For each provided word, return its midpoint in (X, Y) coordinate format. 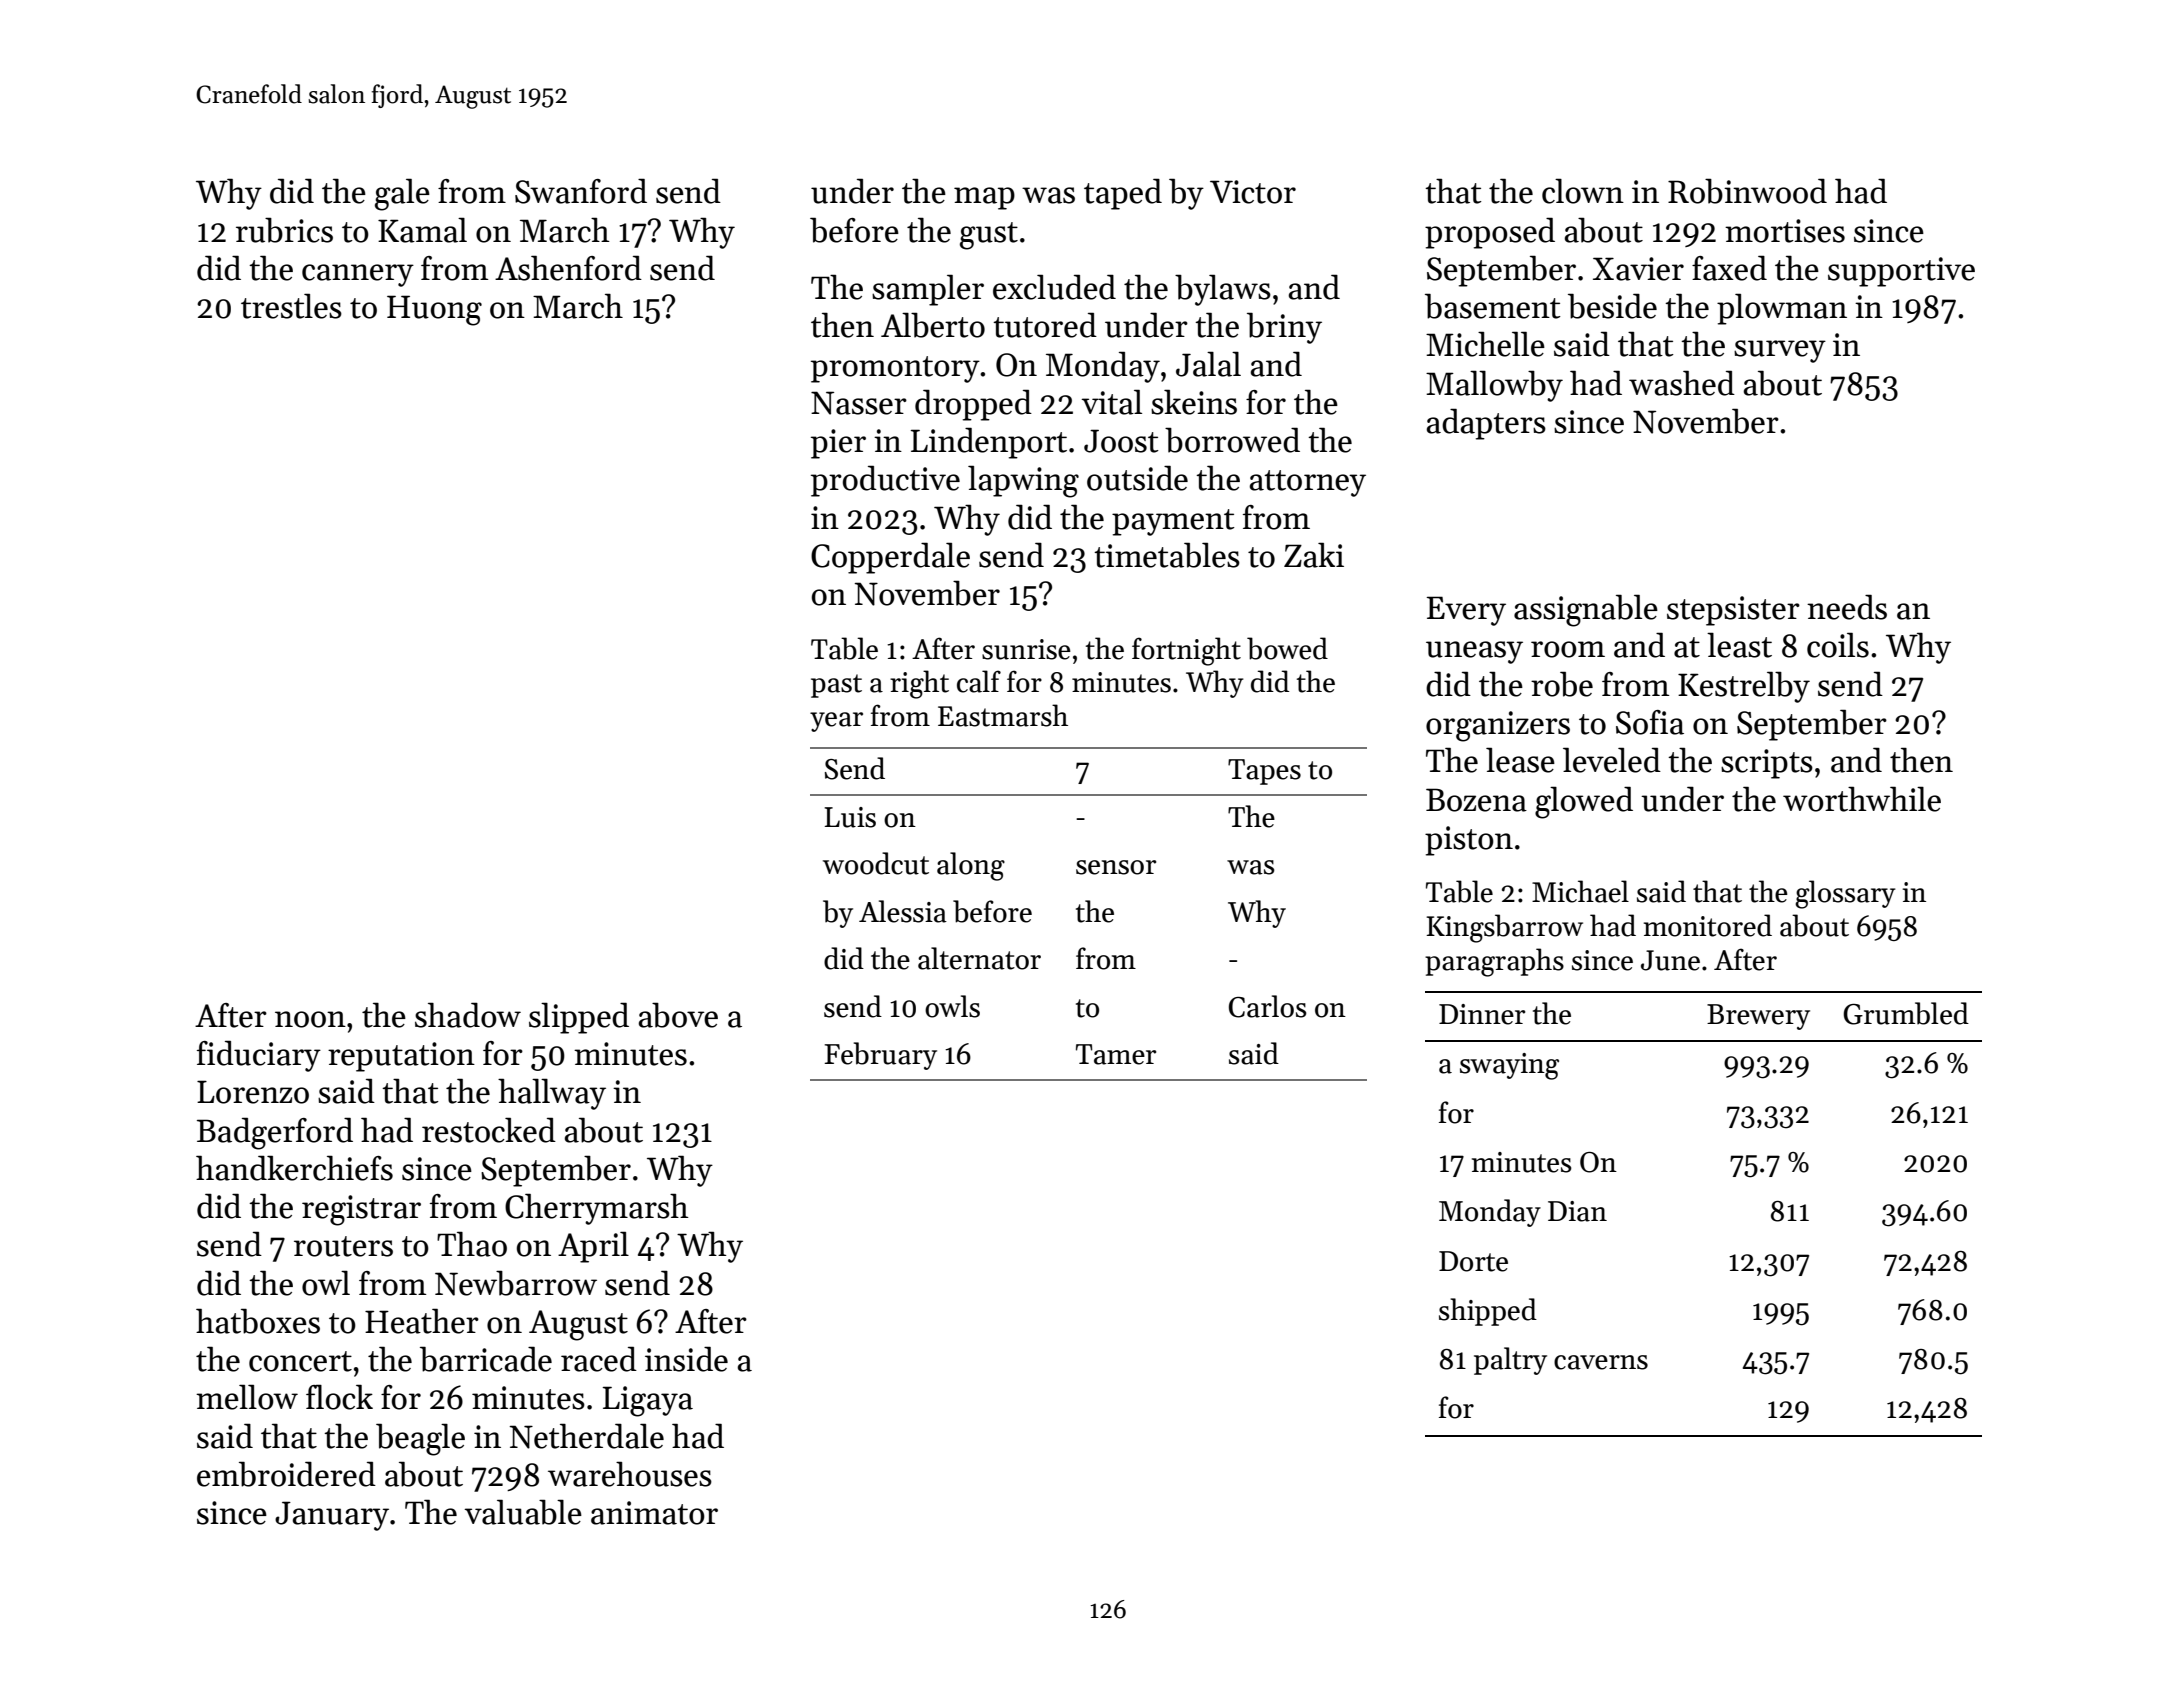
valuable (523, 1512)
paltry (1510, 1361)
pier (838, 444)
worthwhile (1862, 799)
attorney (1308, 483)
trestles (291, 306)
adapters (1486, 424)
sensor (1116, 867)
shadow (468, 1015)
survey (1780, 351)
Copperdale (890, 558)
